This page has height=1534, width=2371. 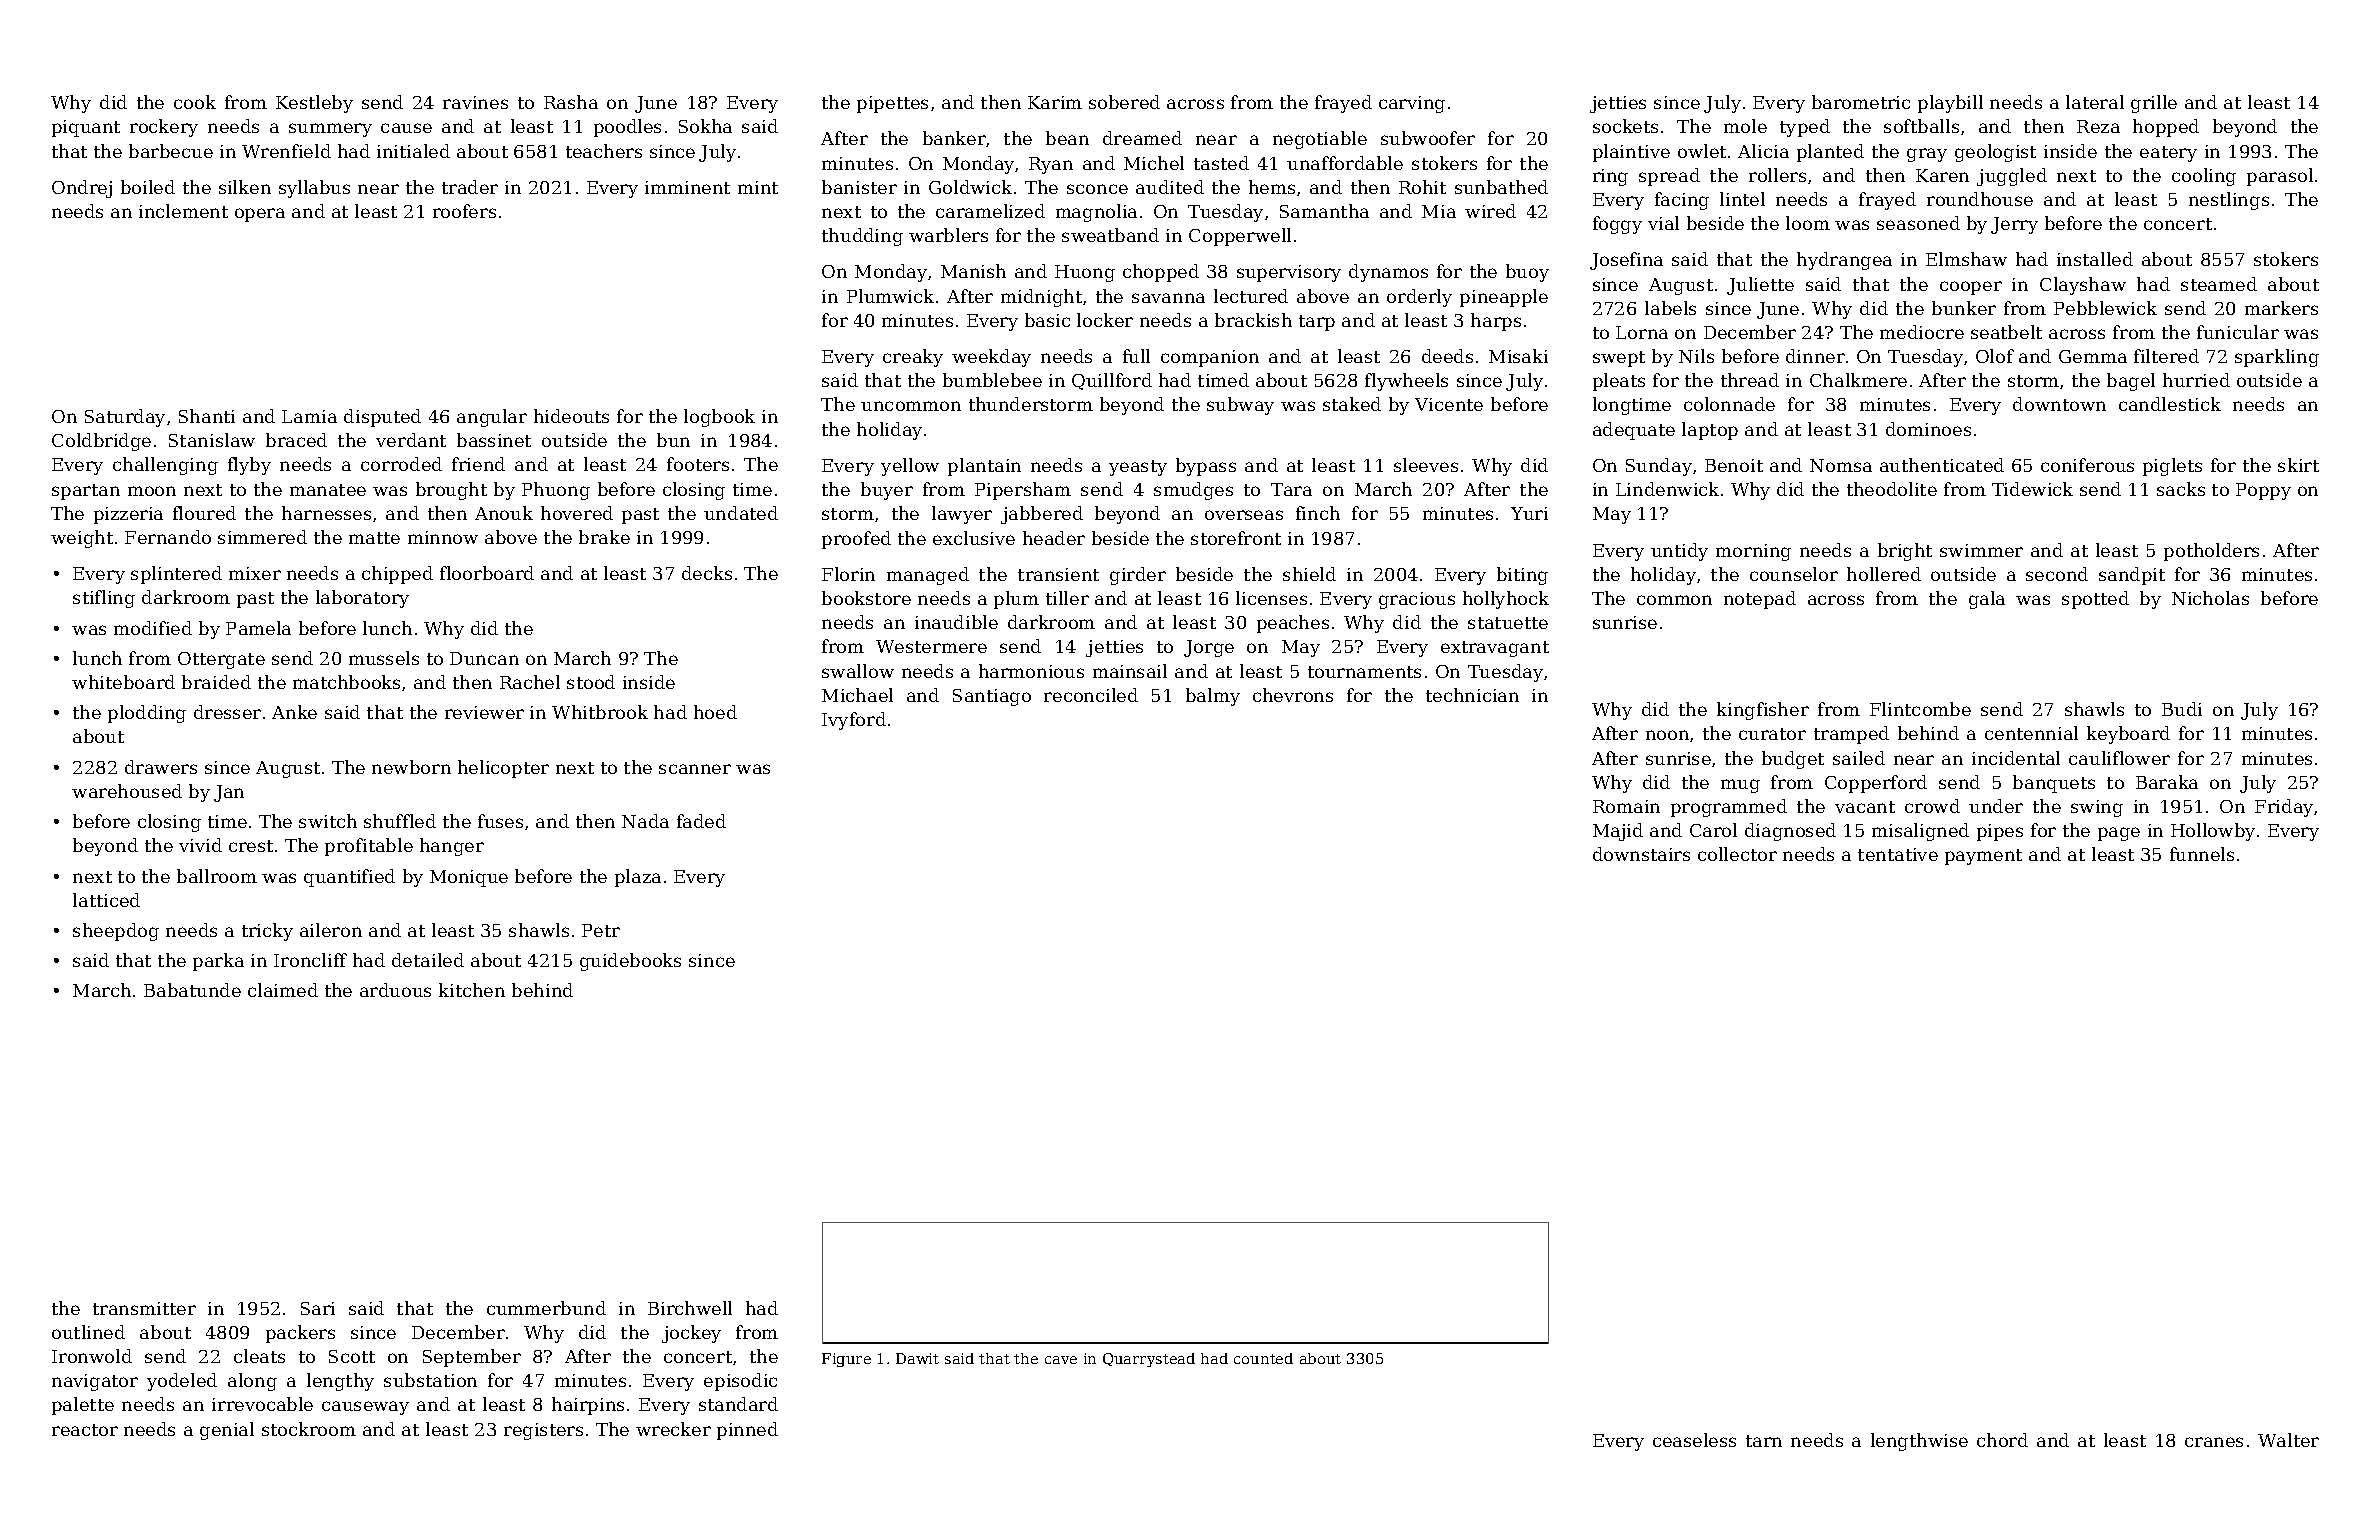 What do you see at coordinates (601, 930) in the page?
I see `Petr` at bounding box center [601, 930].
